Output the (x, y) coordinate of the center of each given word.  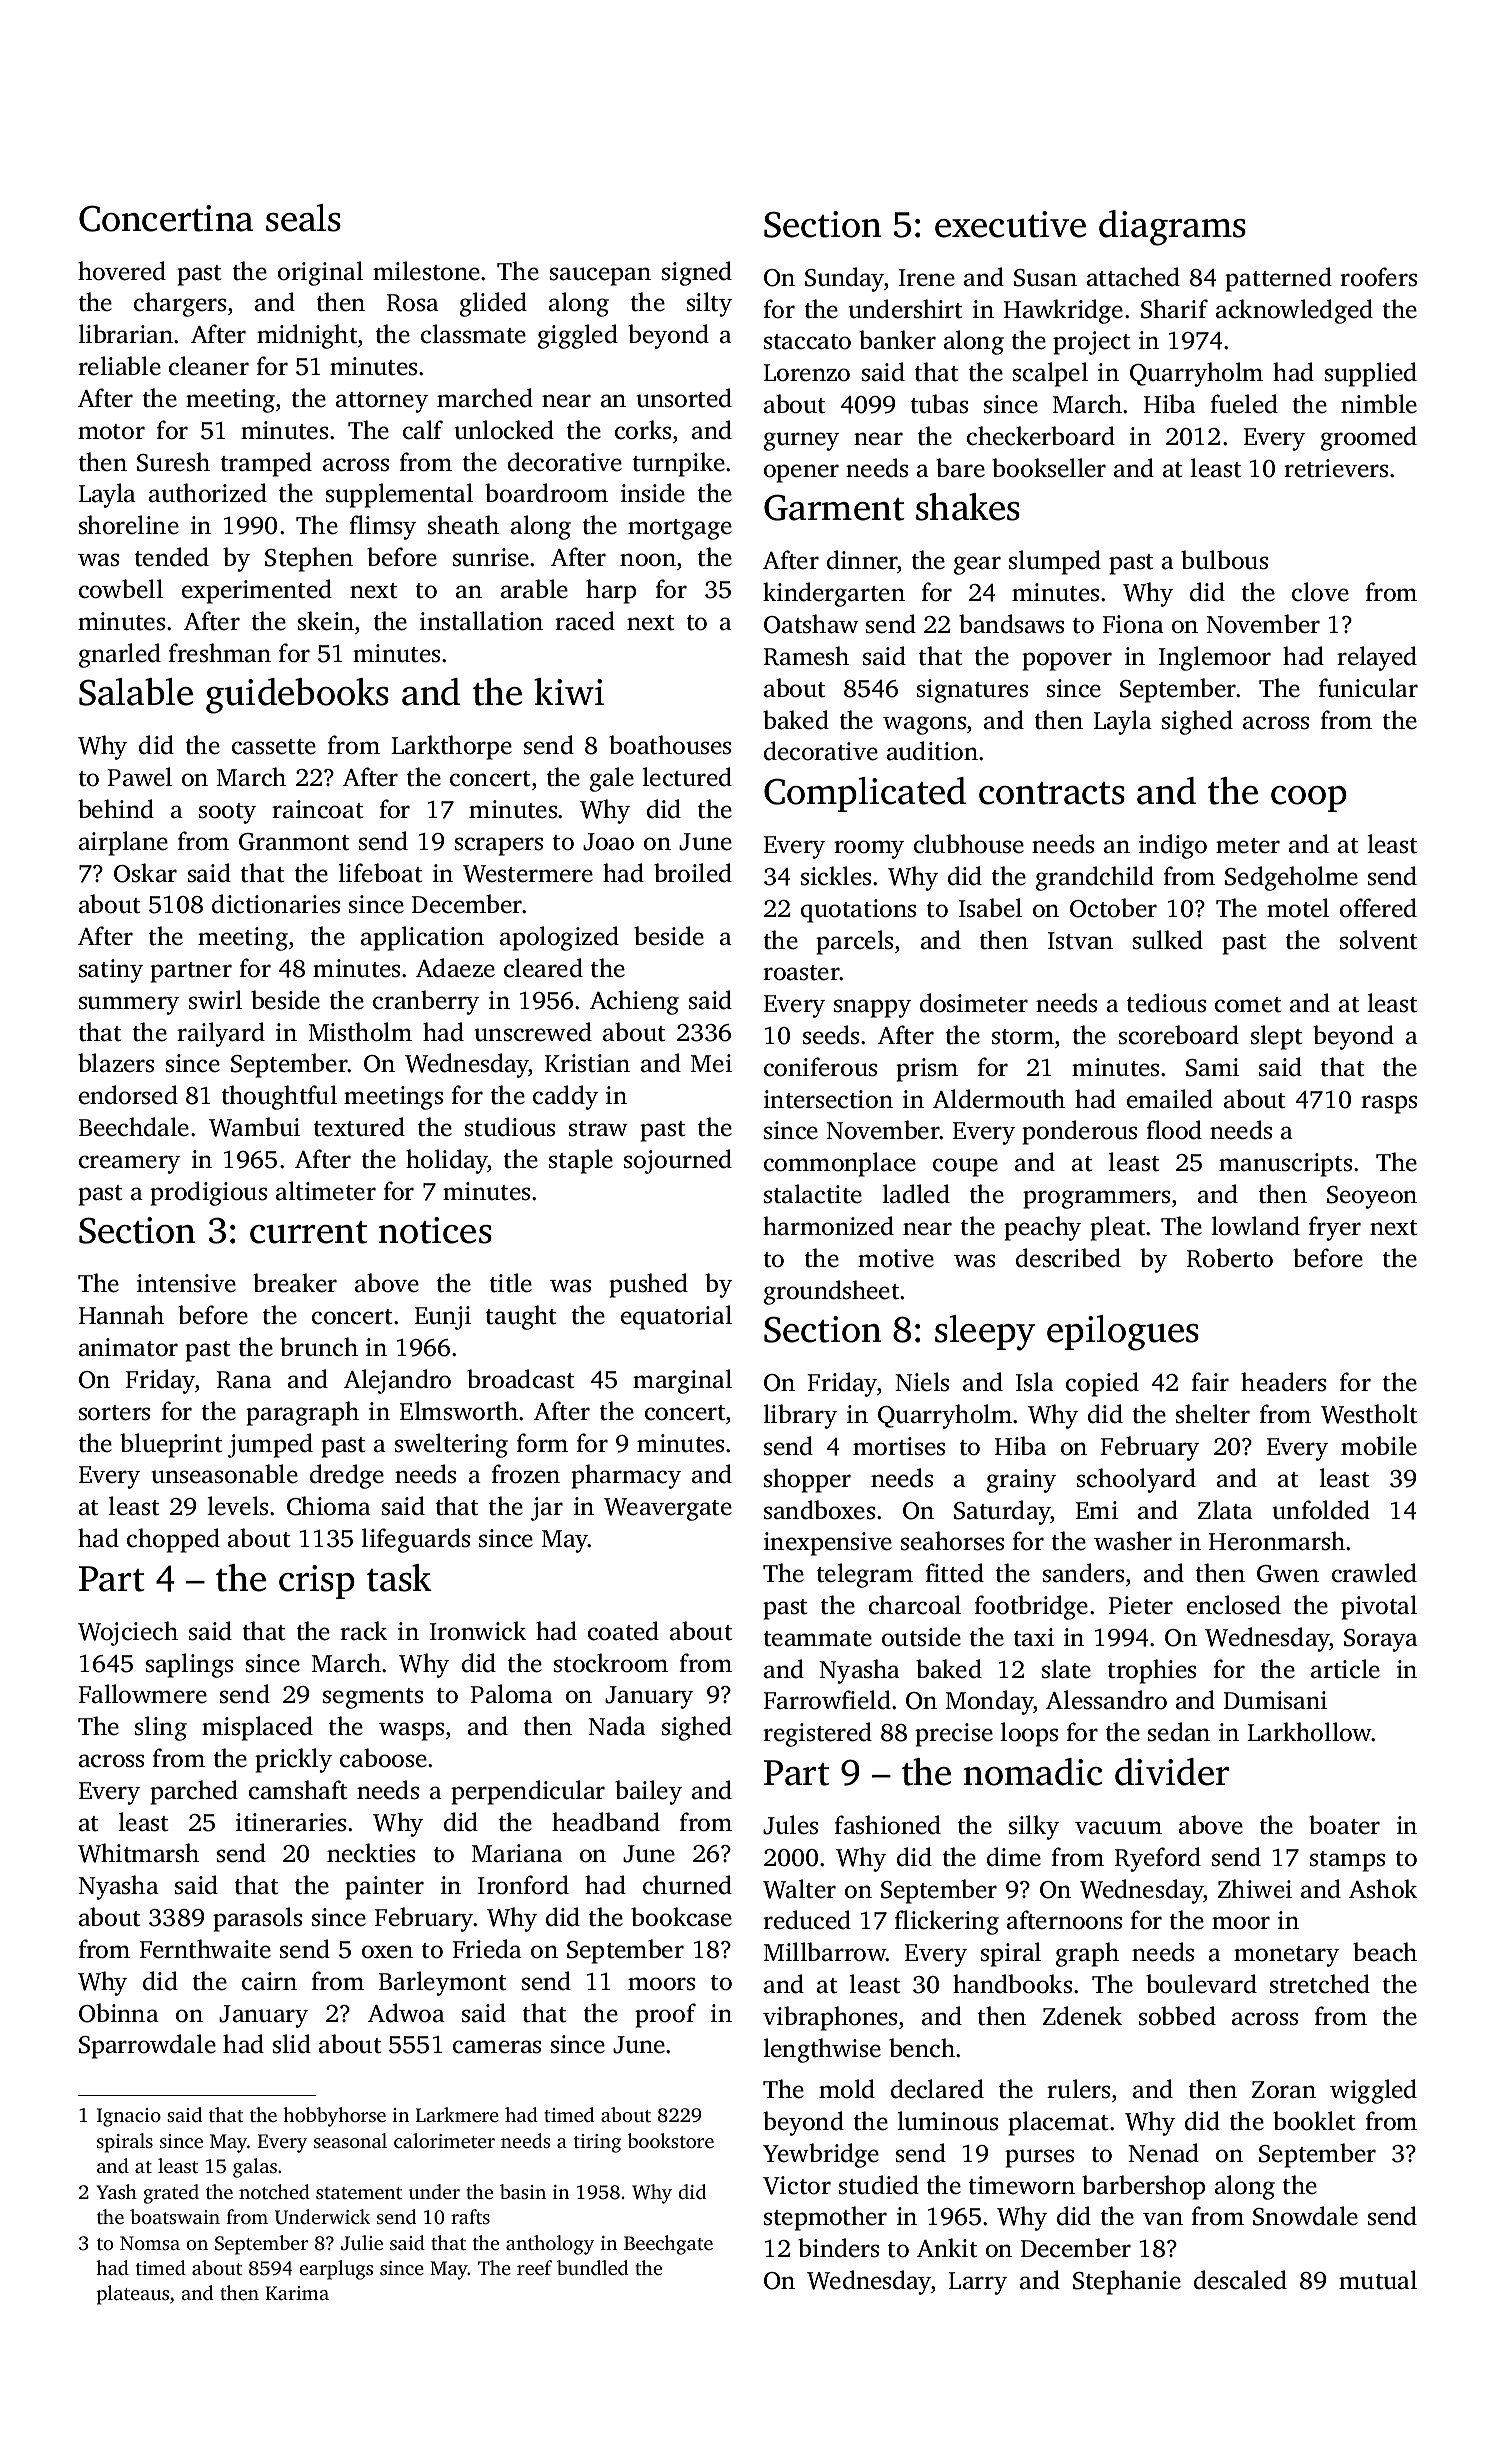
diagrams (1172, 228)
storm (1023, 1037)
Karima (297, 2293)
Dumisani (1275, 1700)
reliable (119, 366)
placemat (1058, 2123)
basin (523, 2191)
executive (1010, 224)
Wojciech (128, 1633)
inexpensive (828, 1544)
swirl (215, 1000)
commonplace (840, 1164)
